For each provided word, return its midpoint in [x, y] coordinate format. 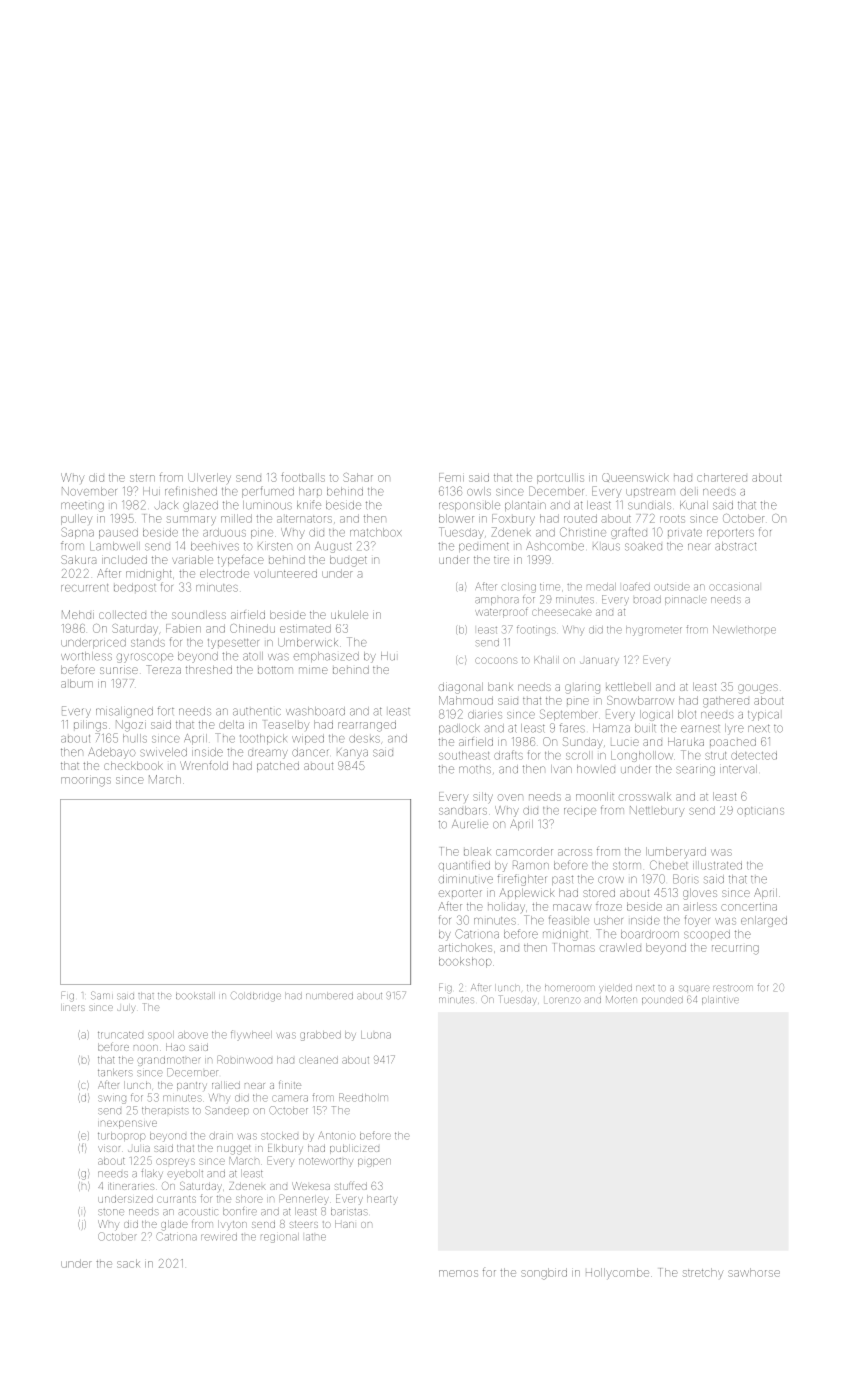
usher [608, 920]
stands [148, 642]
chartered [722, 477]
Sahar [358, 477]
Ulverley [209, 478]
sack [128, 1263]
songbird [544, 1274]
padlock [459, 729]
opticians [760, 811]
